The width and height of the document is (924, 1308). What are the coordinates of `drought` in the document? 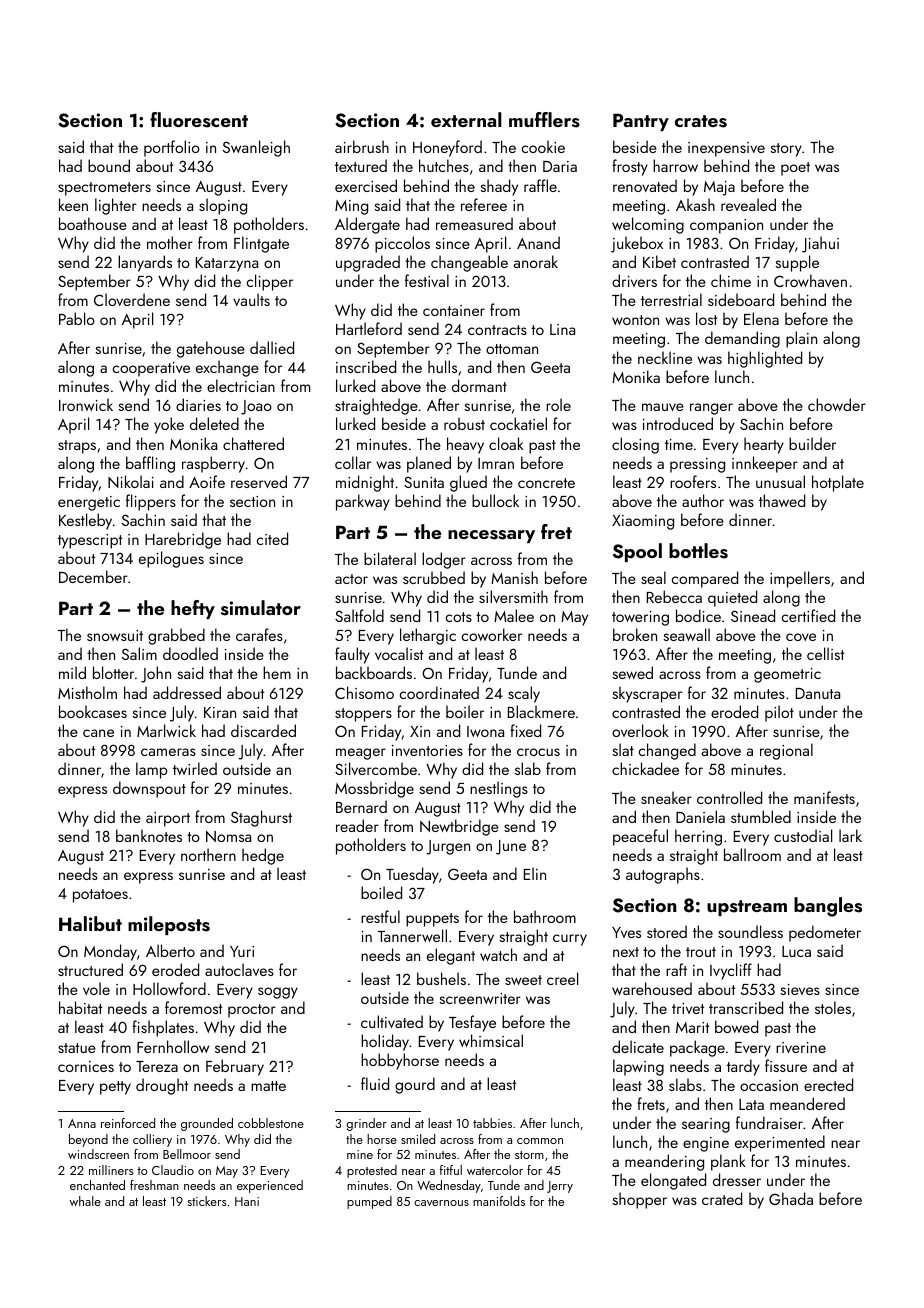 It's located at (162, 1086).
